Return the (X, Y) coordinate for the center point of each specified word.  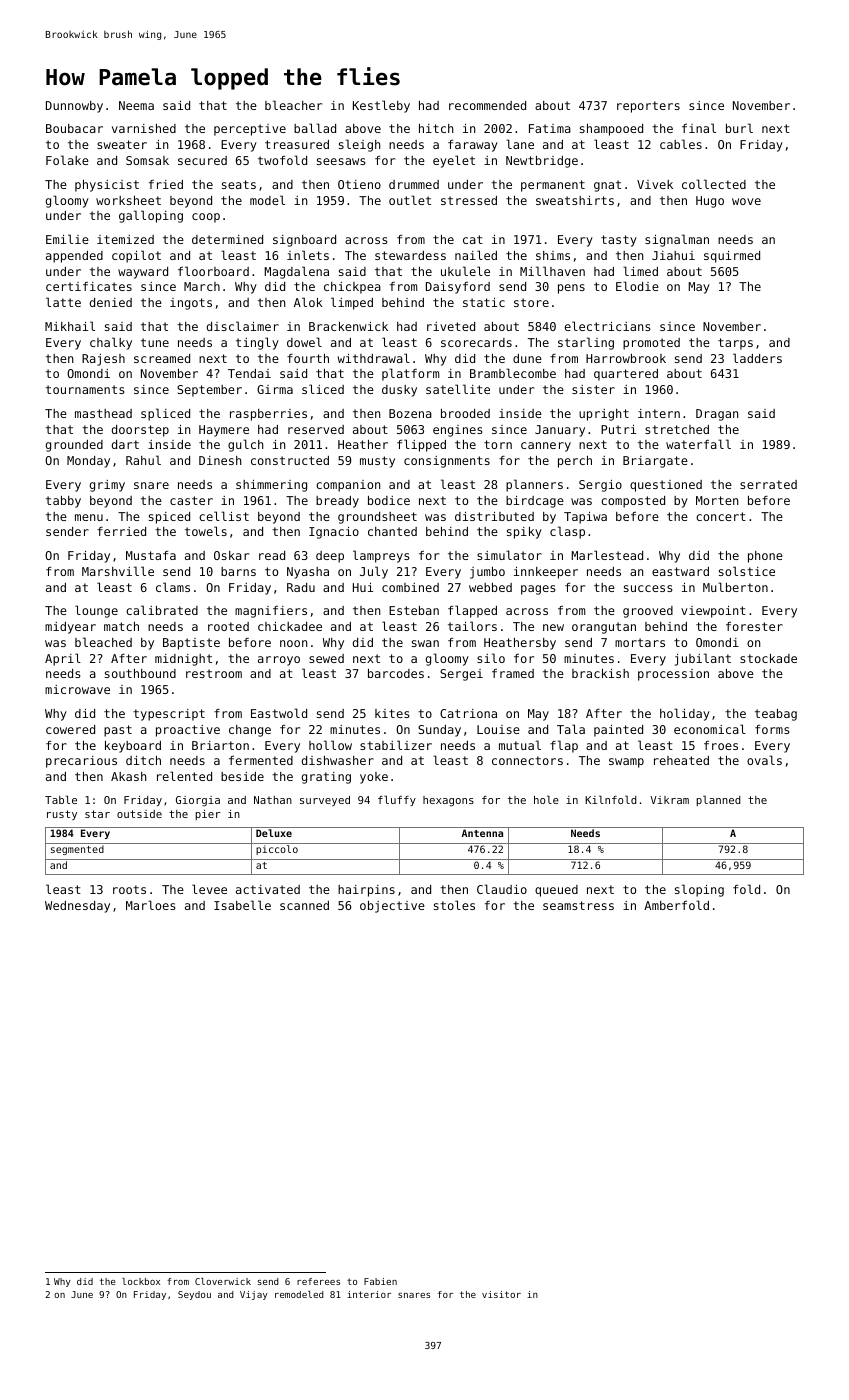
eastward (680, 571)
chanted (392, 531)
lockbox (141, 1281)
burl (739, 128)
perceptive (250, 130)
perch (575, 462)
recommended (487, 105)
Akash (128, 776)
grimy (107, 486)
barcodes (396, 673)
